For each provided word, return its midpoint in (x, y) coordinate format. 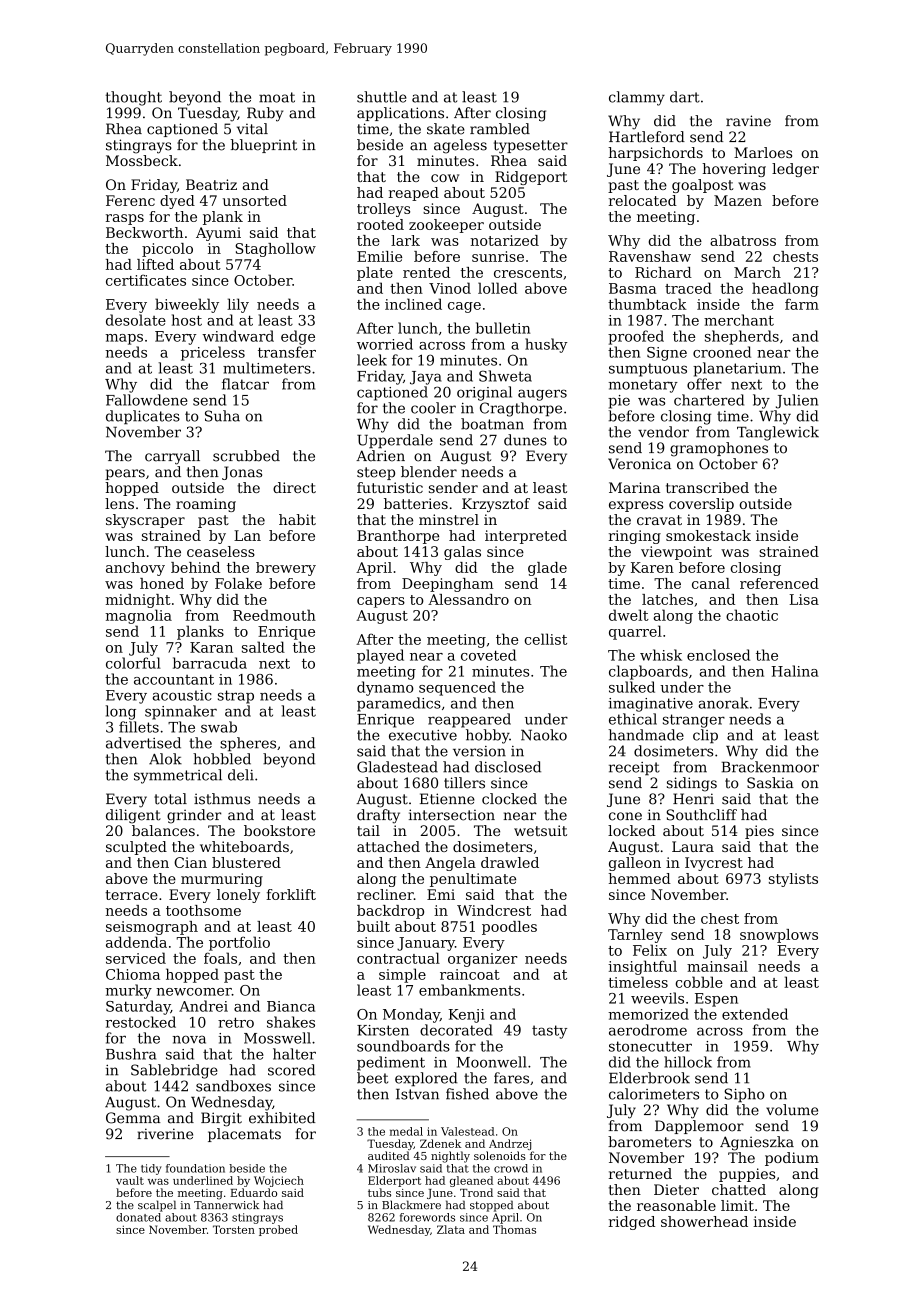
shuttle (382, 97)
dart (685, 97)
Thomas (514, 1229)
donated (138, 1217)
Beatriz (211, 184)
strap (236, 697)
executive (423, 735)
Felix (650, 950)
